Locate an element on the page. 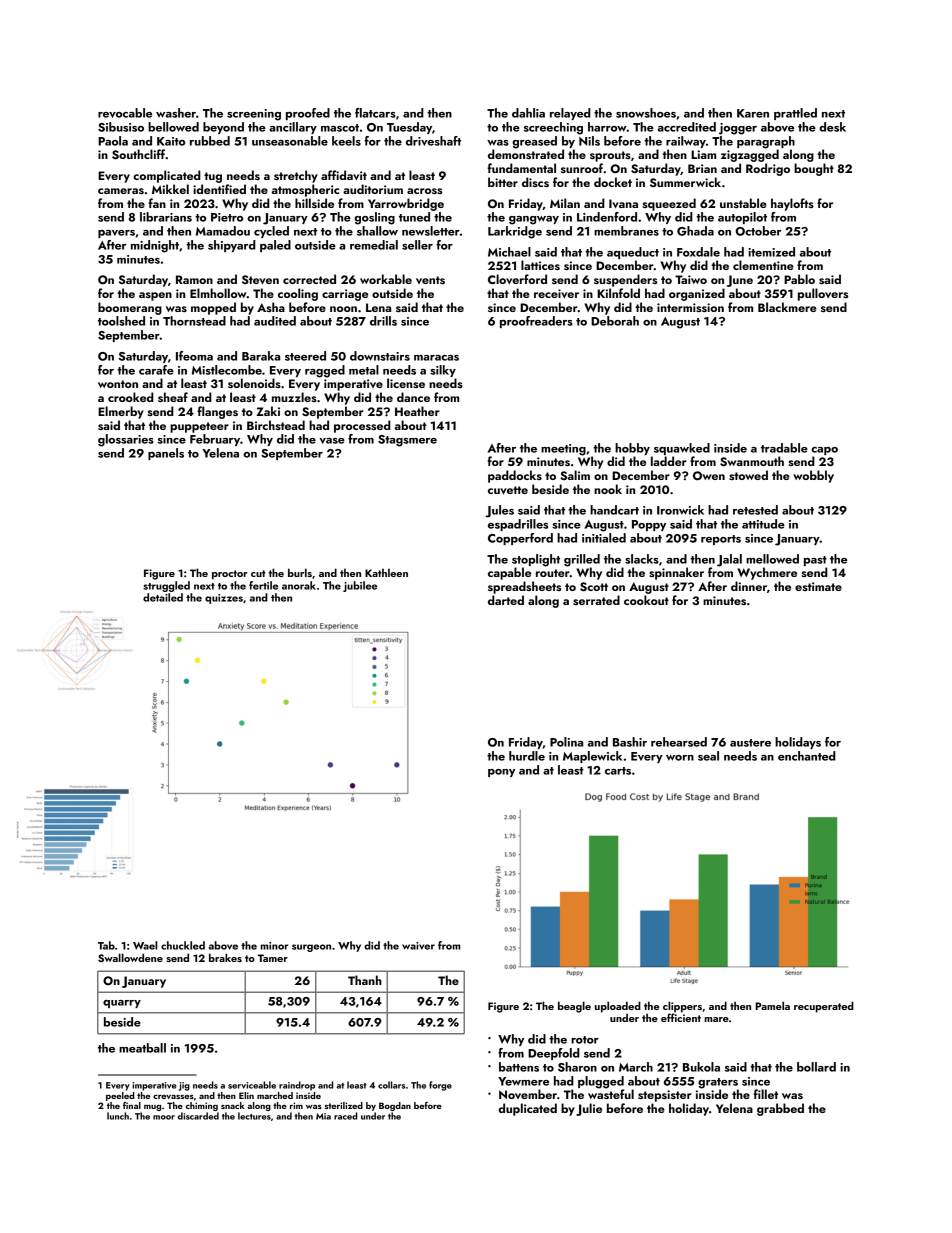  quizzes is located at coordinates (224, 599).
